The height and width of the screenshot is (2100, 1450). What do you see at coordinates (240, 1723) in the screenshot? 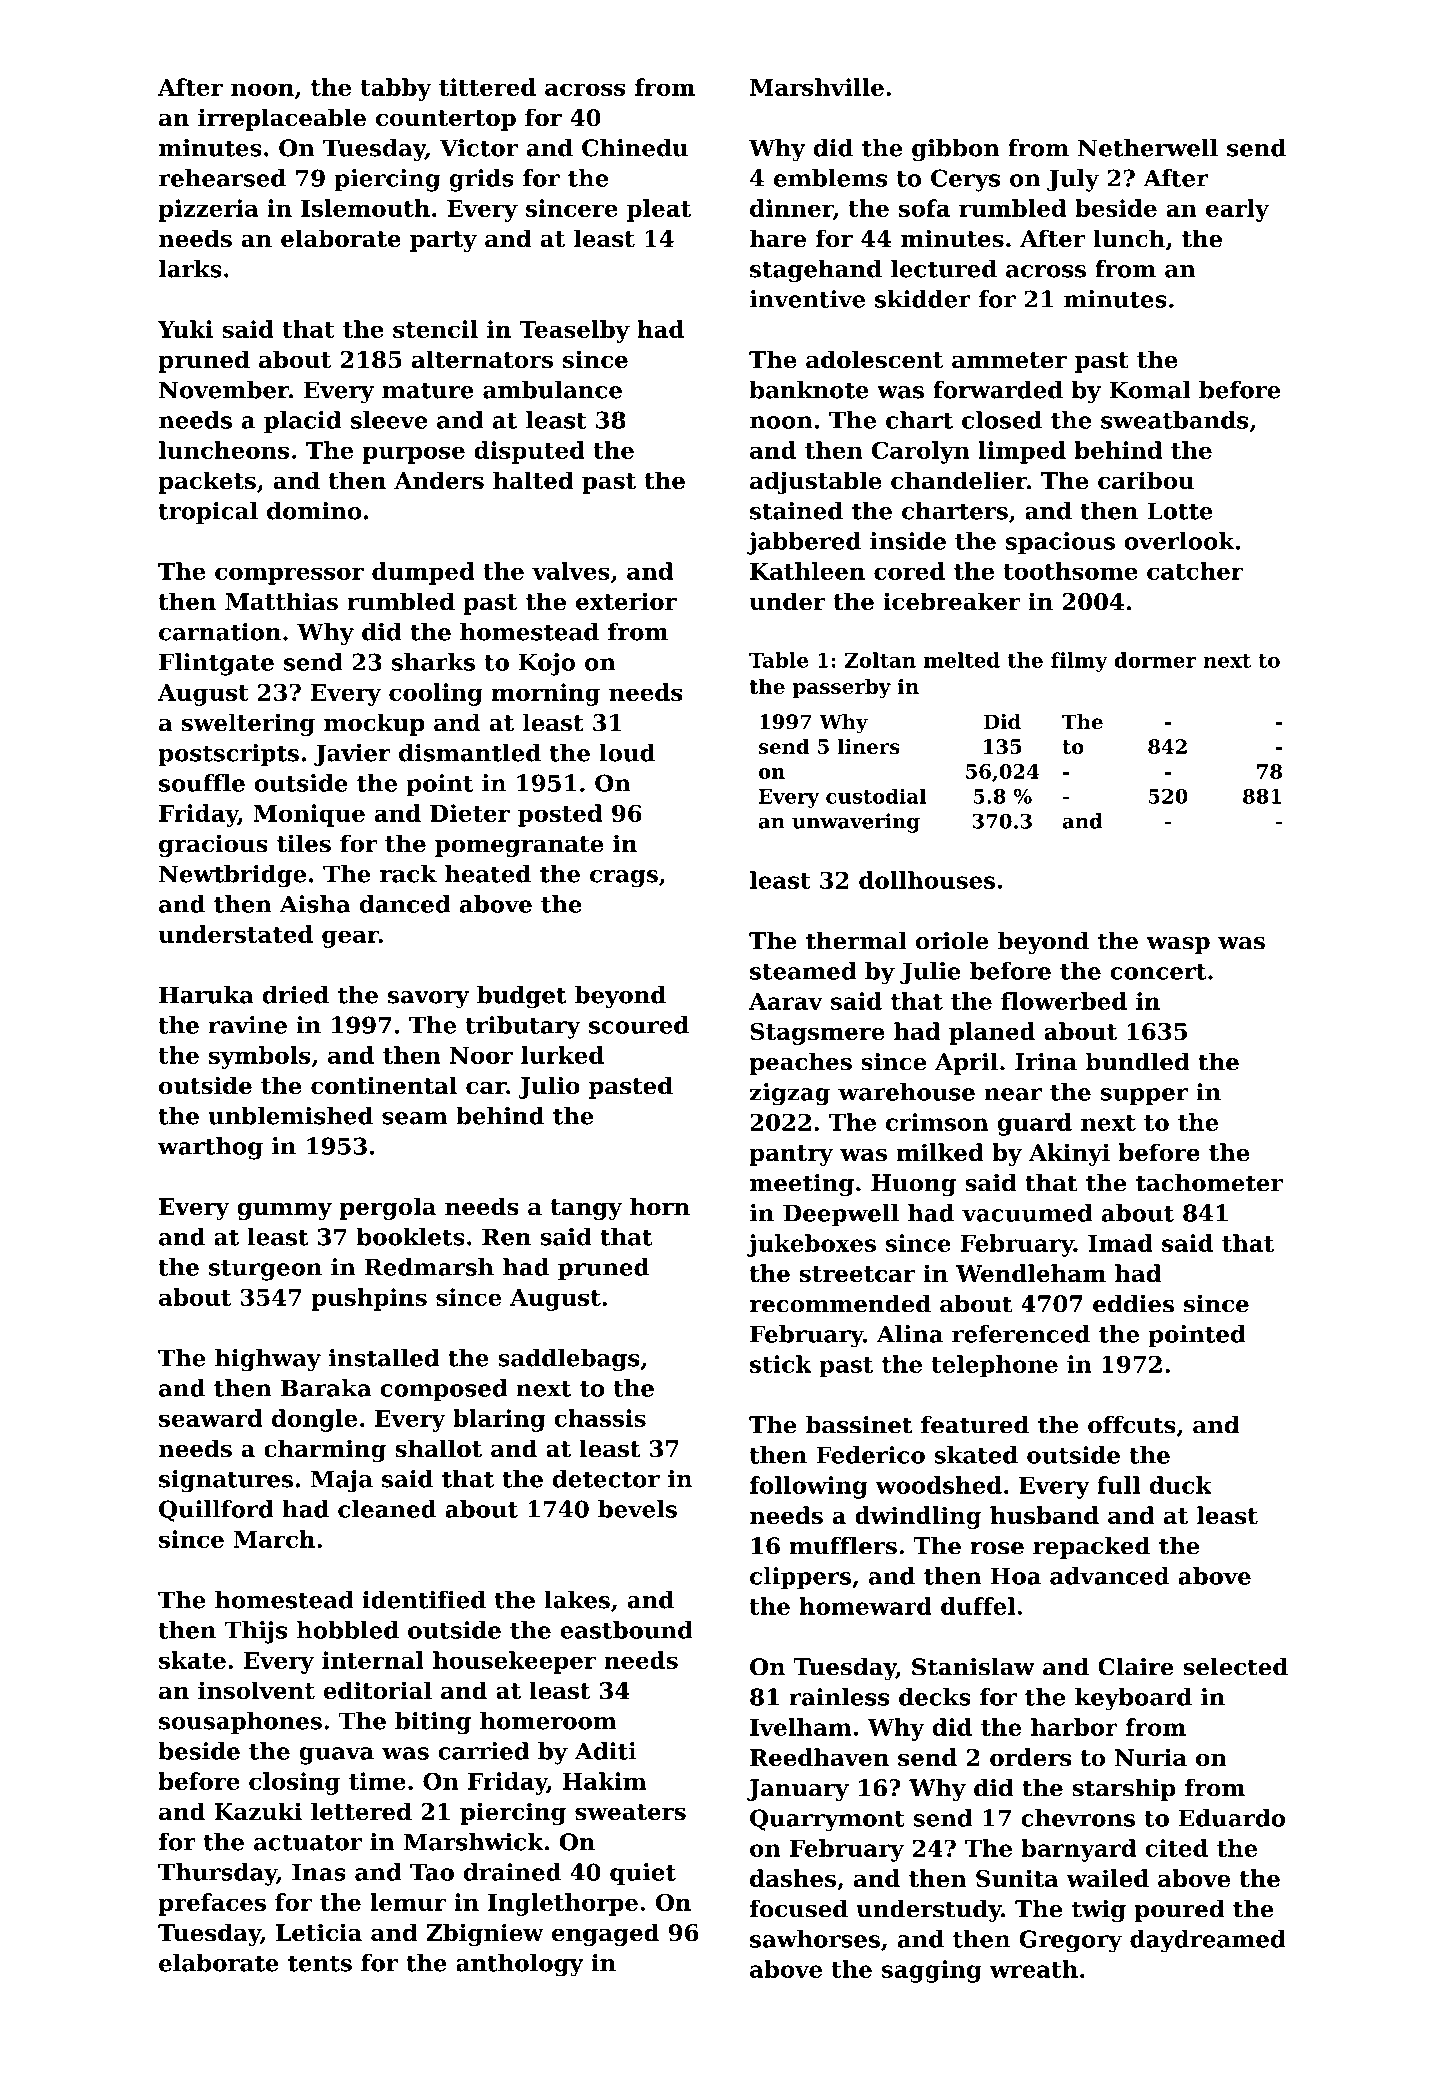
I see `sousaphones` at bounding box center [240, 1723].
